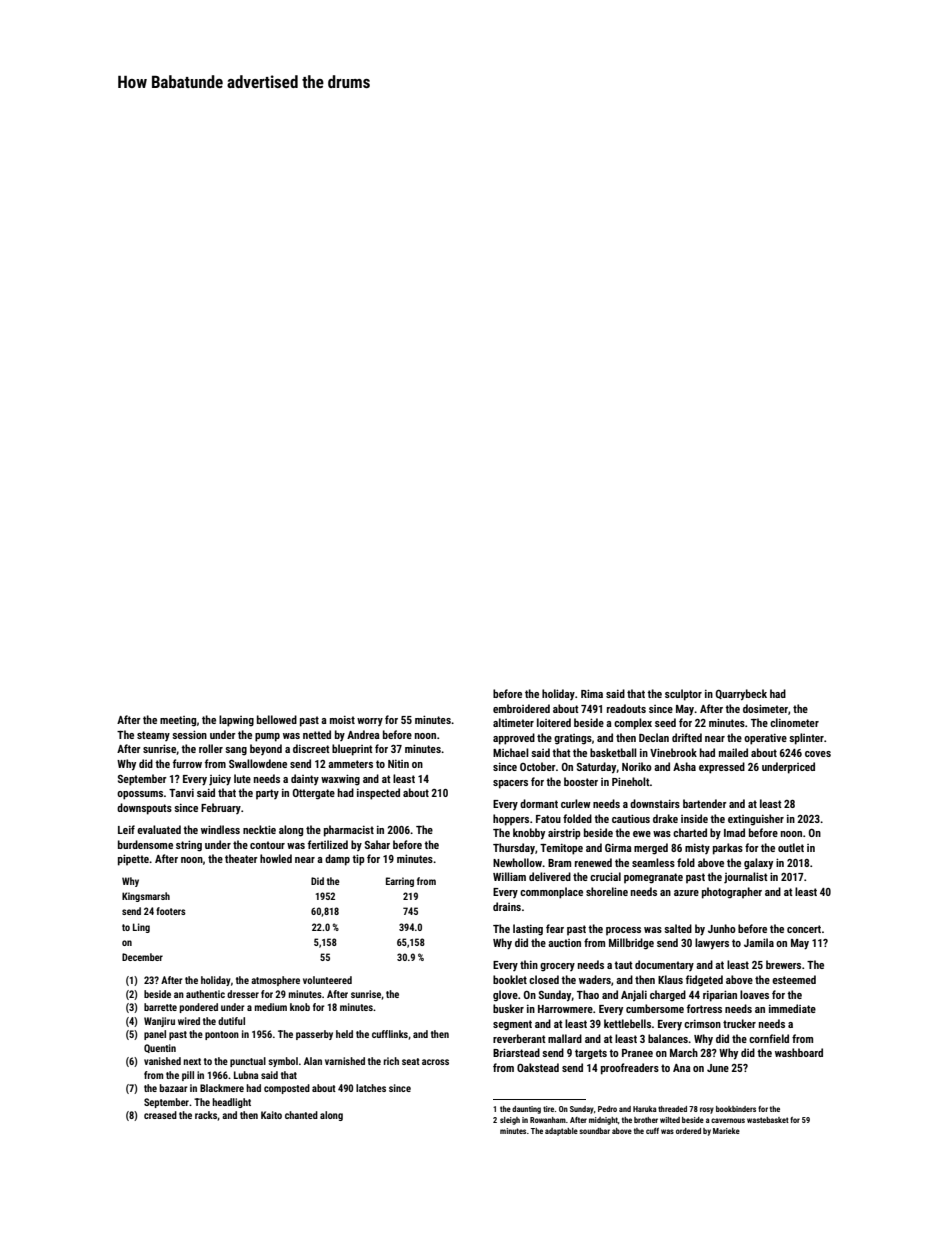  What do you see at coordinates (554, 722) in the screenshot?
I see `loitered` at bounding box center [554, 722].
